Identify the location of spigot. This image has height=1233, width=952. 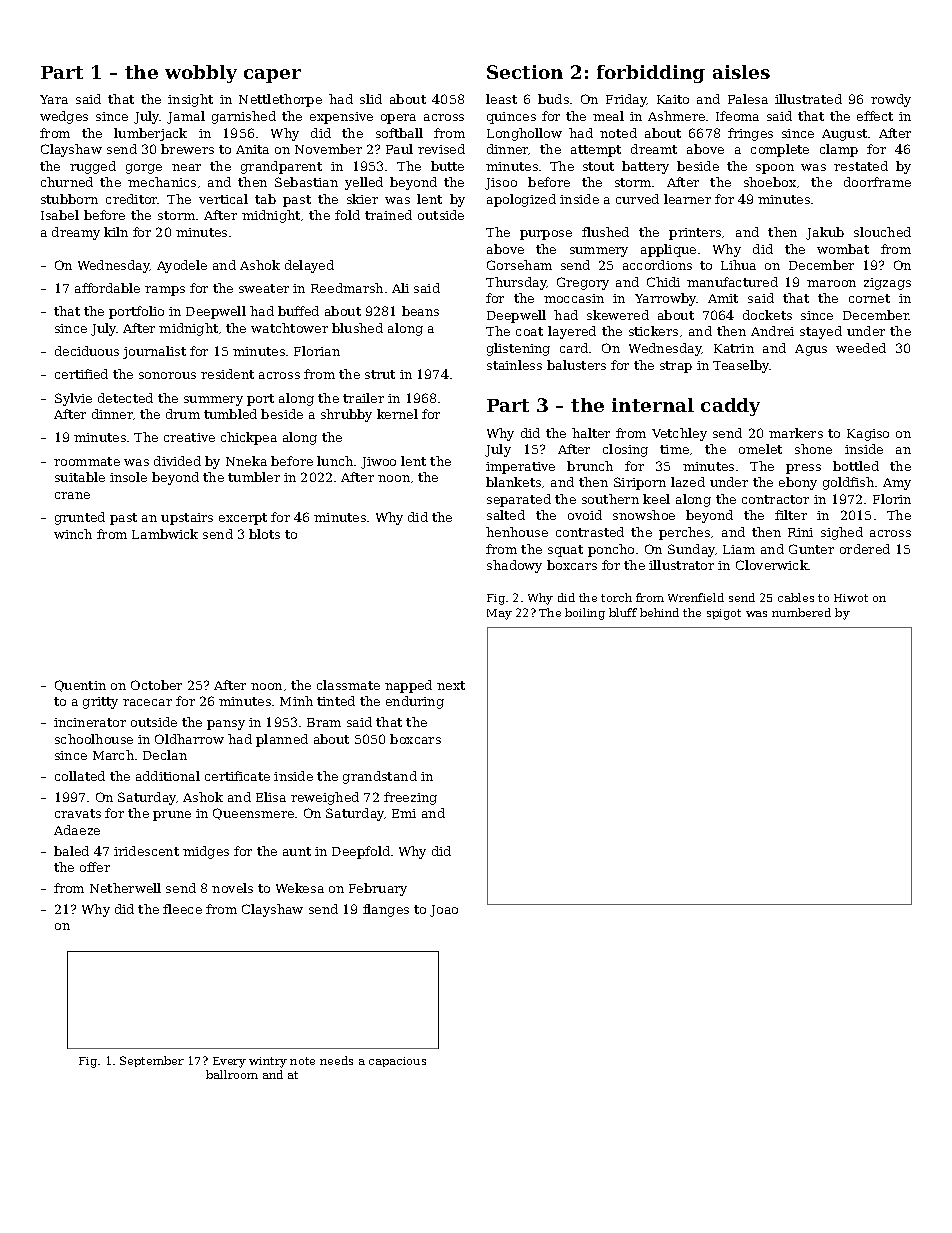
(724, 614).
